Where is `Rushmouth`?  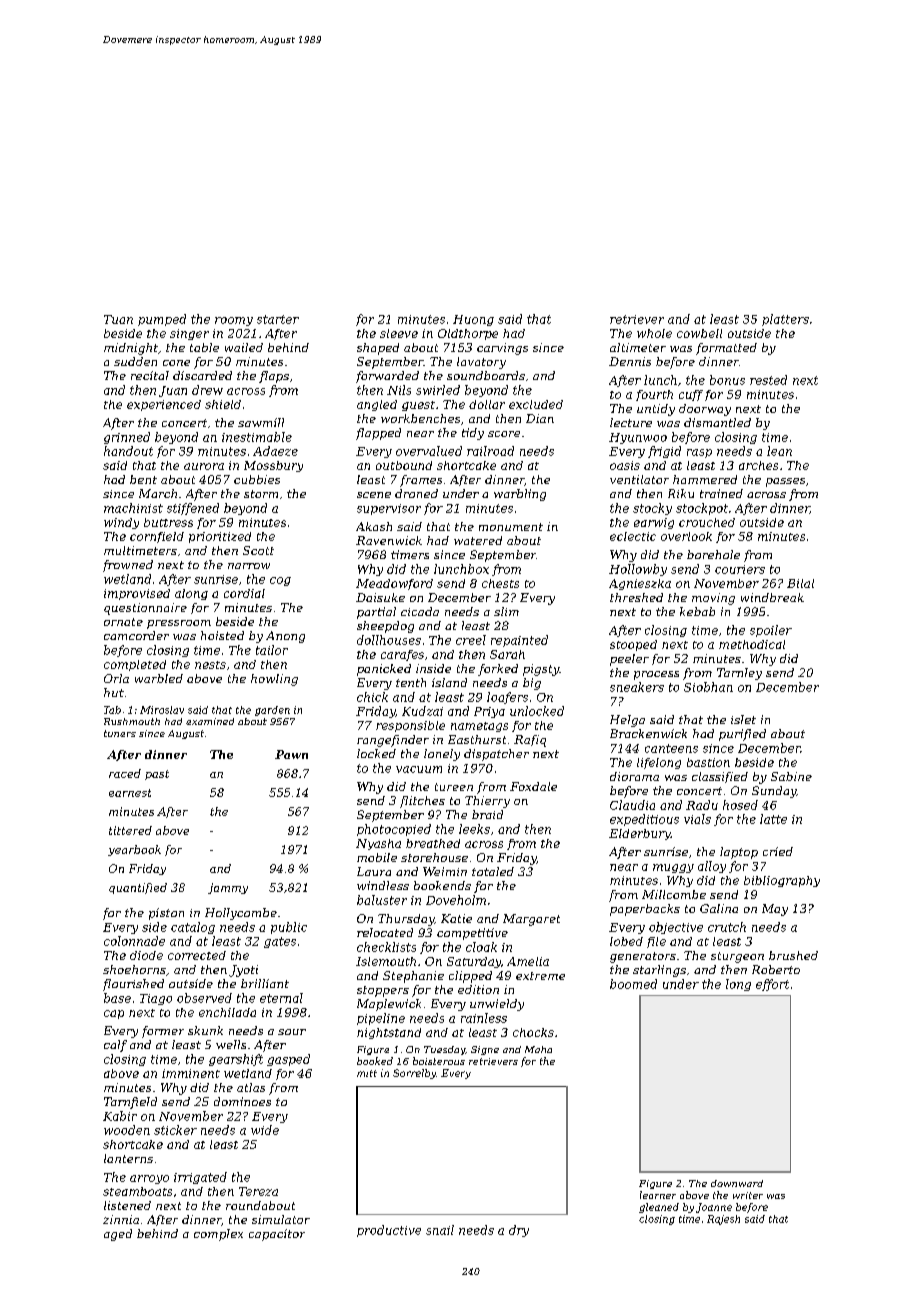
Rushmouth is located at coordinates (132, 721).
